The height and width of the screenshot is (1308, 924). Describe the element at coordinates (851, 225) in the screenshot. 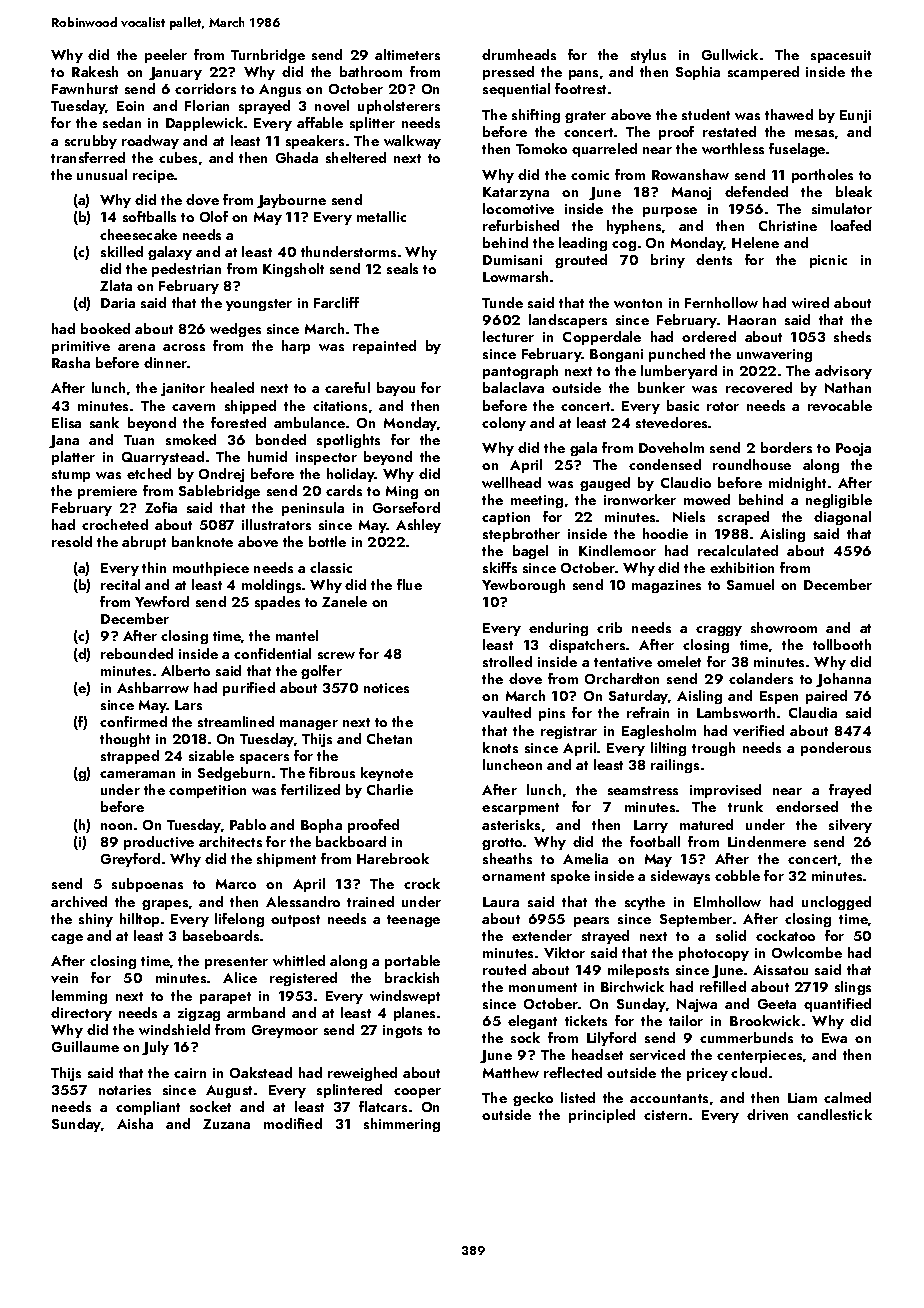

I see `loafed` at that location.
